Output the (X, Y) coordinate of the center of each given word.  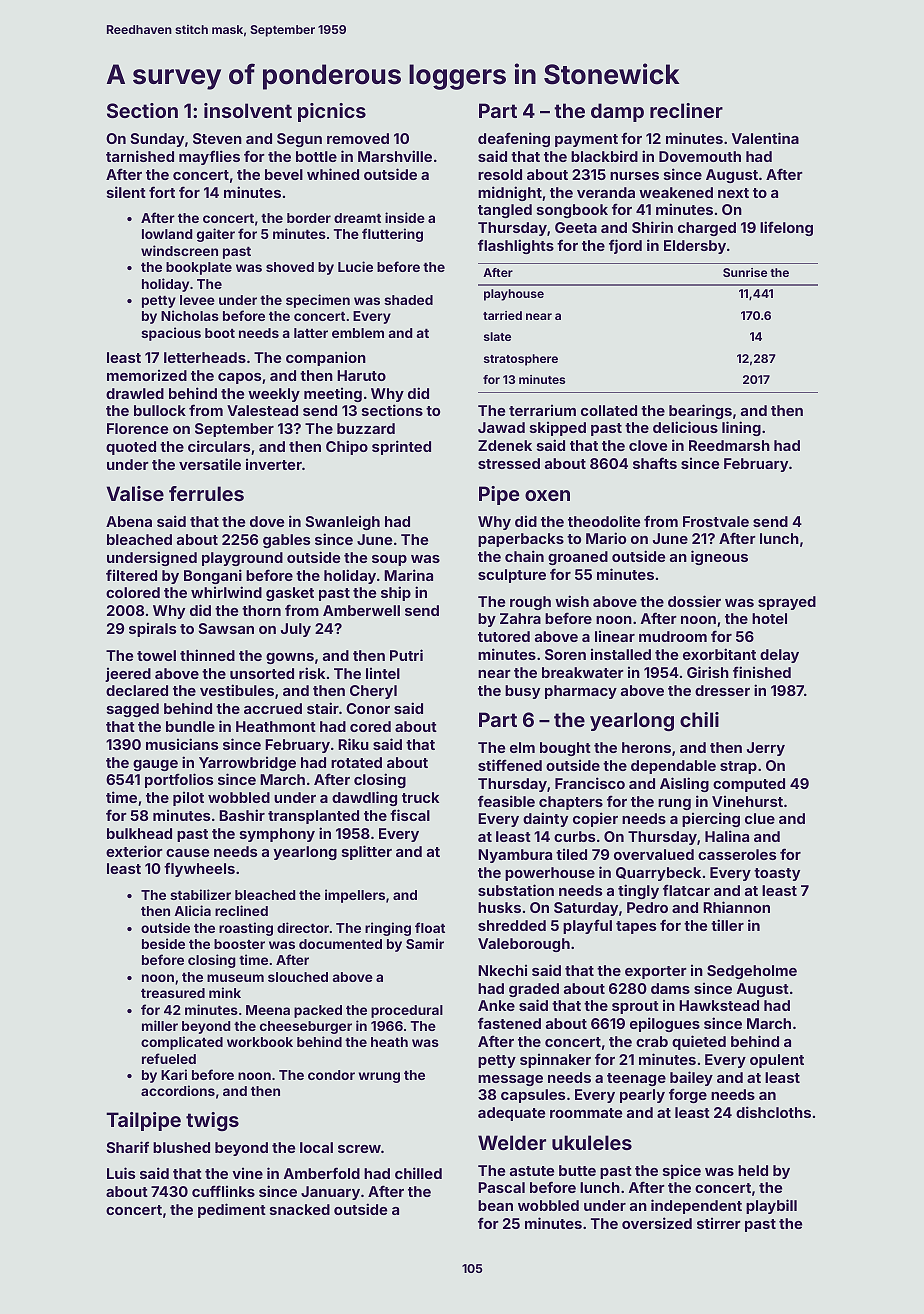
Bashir (242, 815)
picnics (332, 112)
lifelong (786, 228)
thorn (261, 610)
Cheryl (373, 692)
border (309, 218)
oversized (657, 1223)
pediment (232, 1210)
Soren (565, 654)
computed (749, 785)
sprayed (787, 603)
